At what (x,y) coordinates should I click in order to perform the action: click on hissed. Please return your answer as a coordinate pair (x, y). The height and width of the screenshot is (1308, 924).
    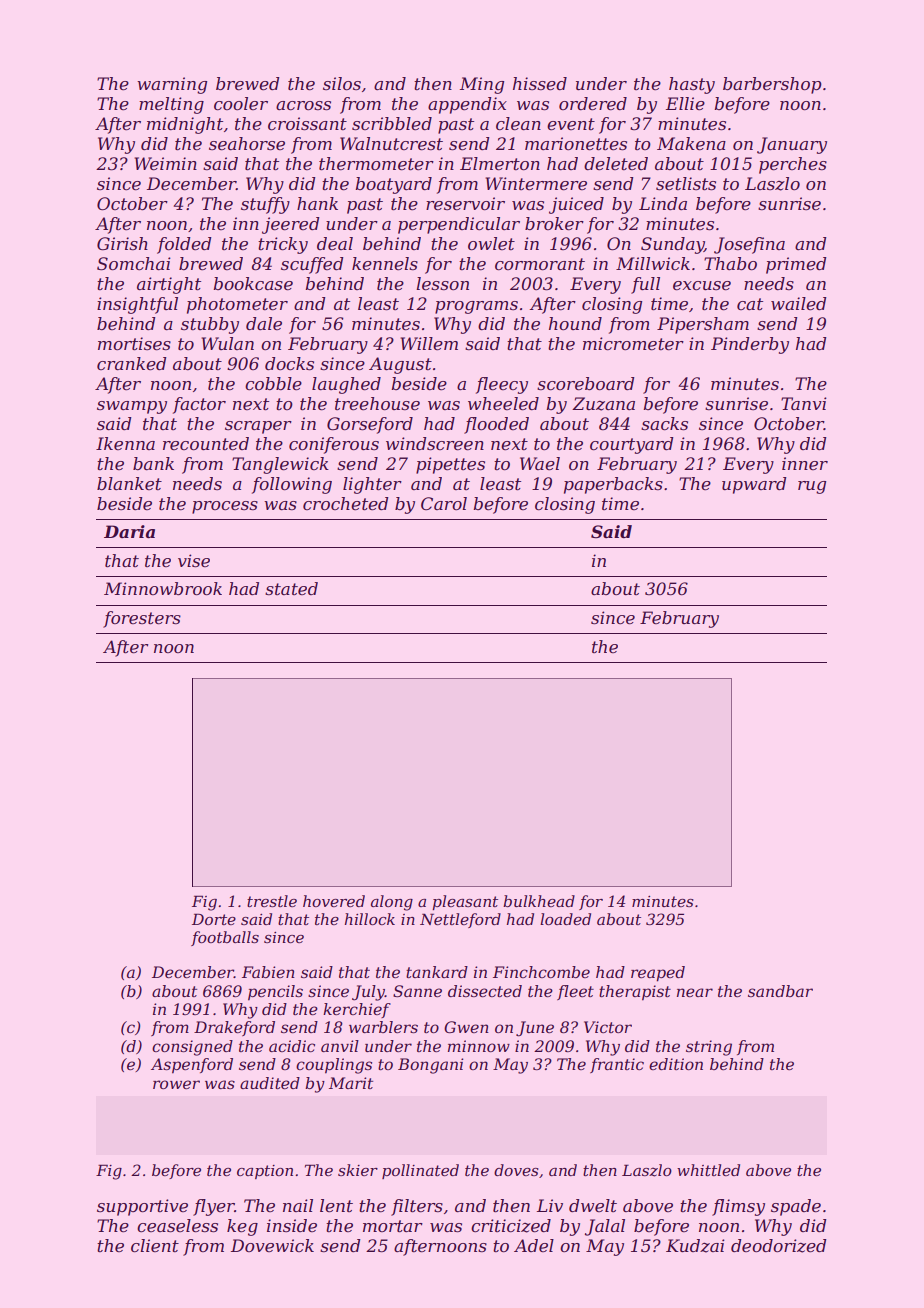
    Looking at the image, I should click on (540, 83).
